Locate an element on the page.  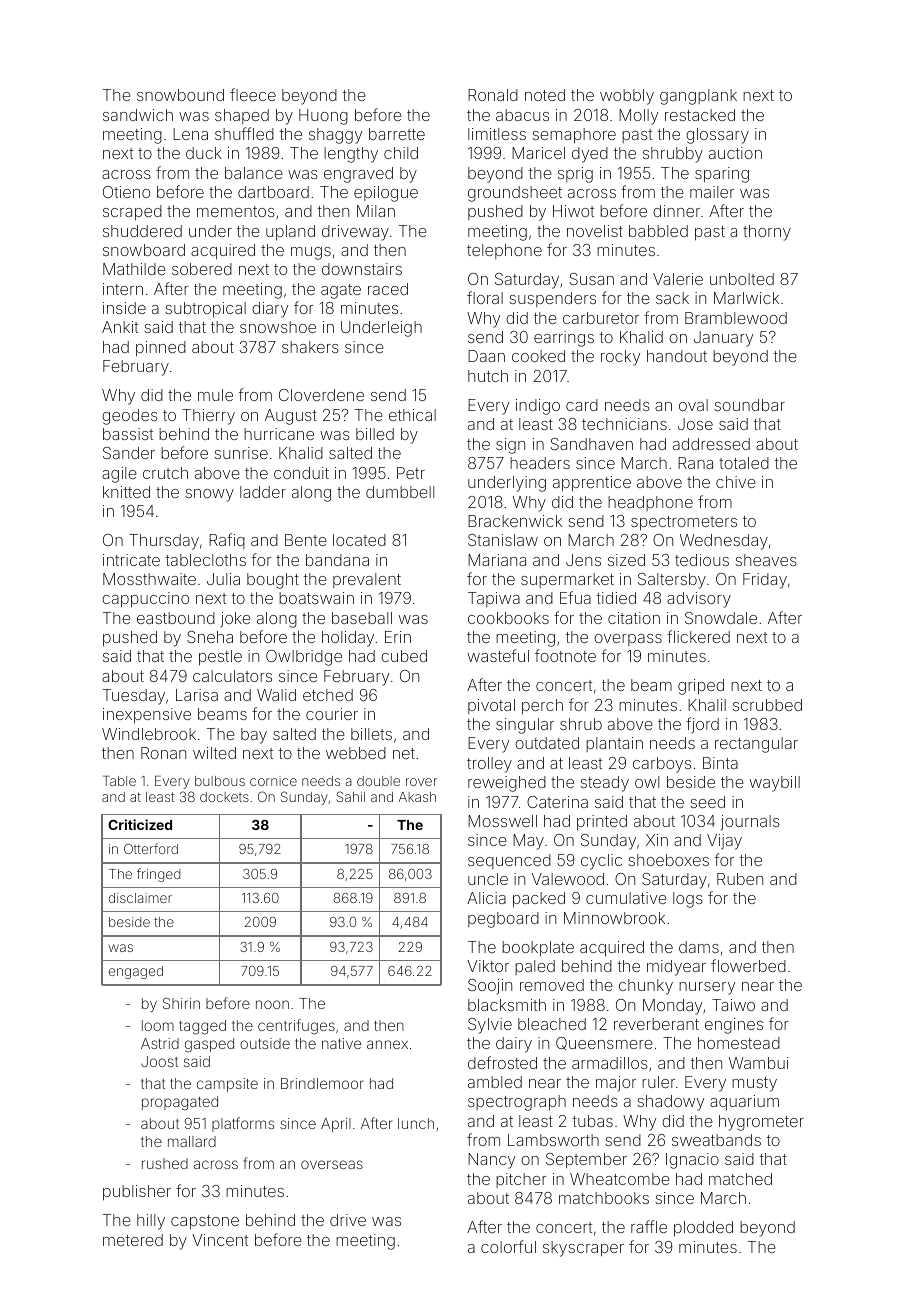
overseas is located at coordinates (332, 1164).
